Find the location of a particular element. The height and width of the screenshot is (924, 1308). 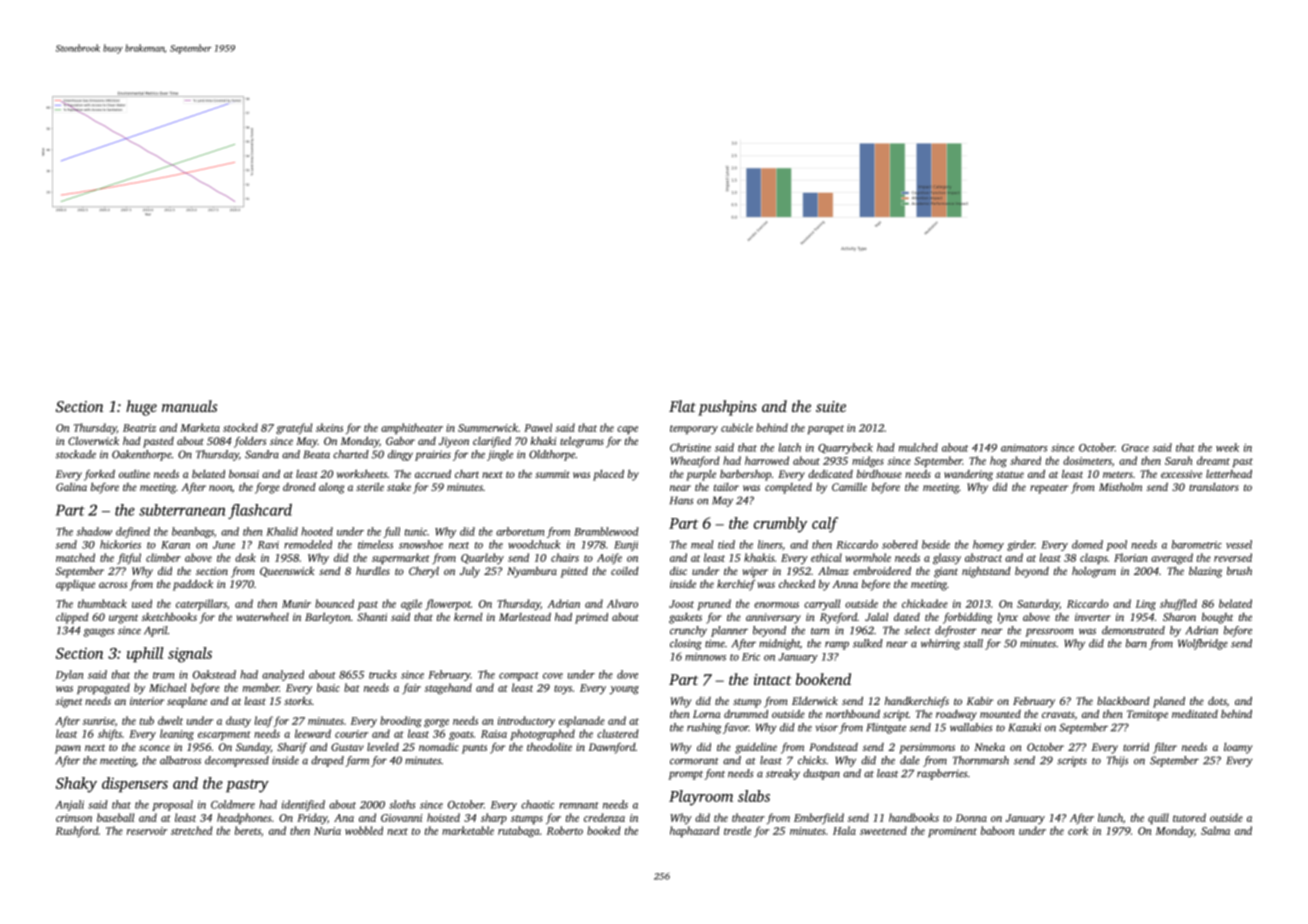

crunchy is located at coordinates (688, 631).
